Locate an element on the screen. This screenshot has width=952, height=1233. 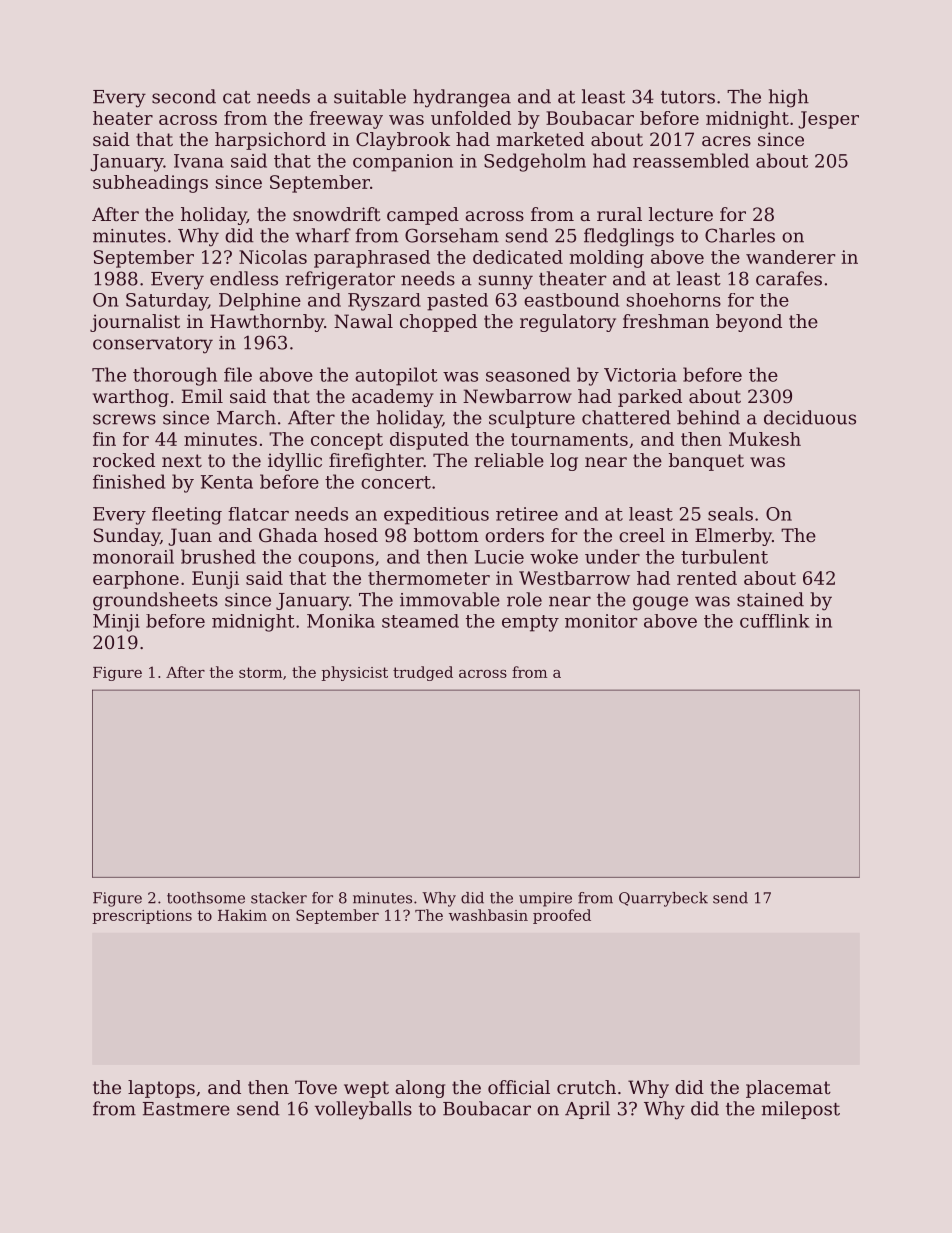
refrigerator is located at coordinates (340, 280).
